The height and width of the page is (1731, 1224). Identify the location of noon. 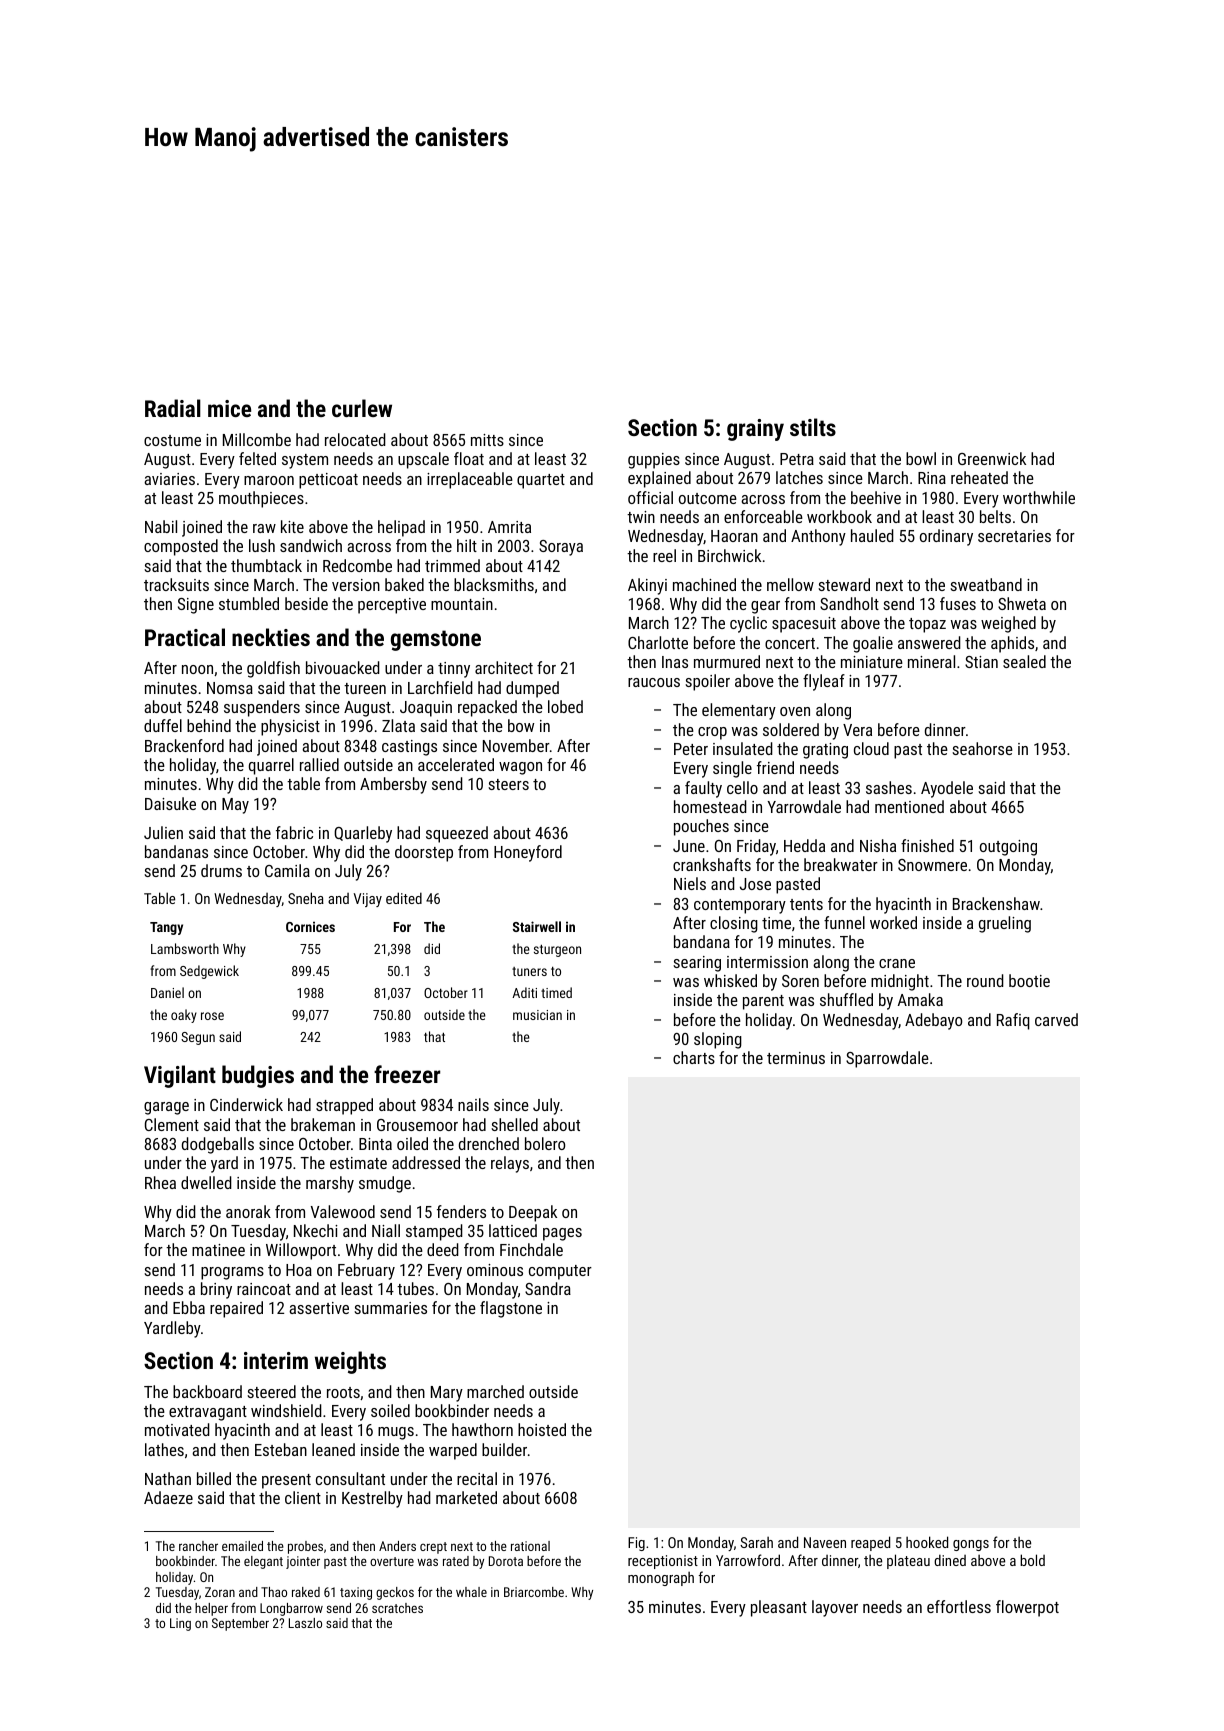
(197, 669).
